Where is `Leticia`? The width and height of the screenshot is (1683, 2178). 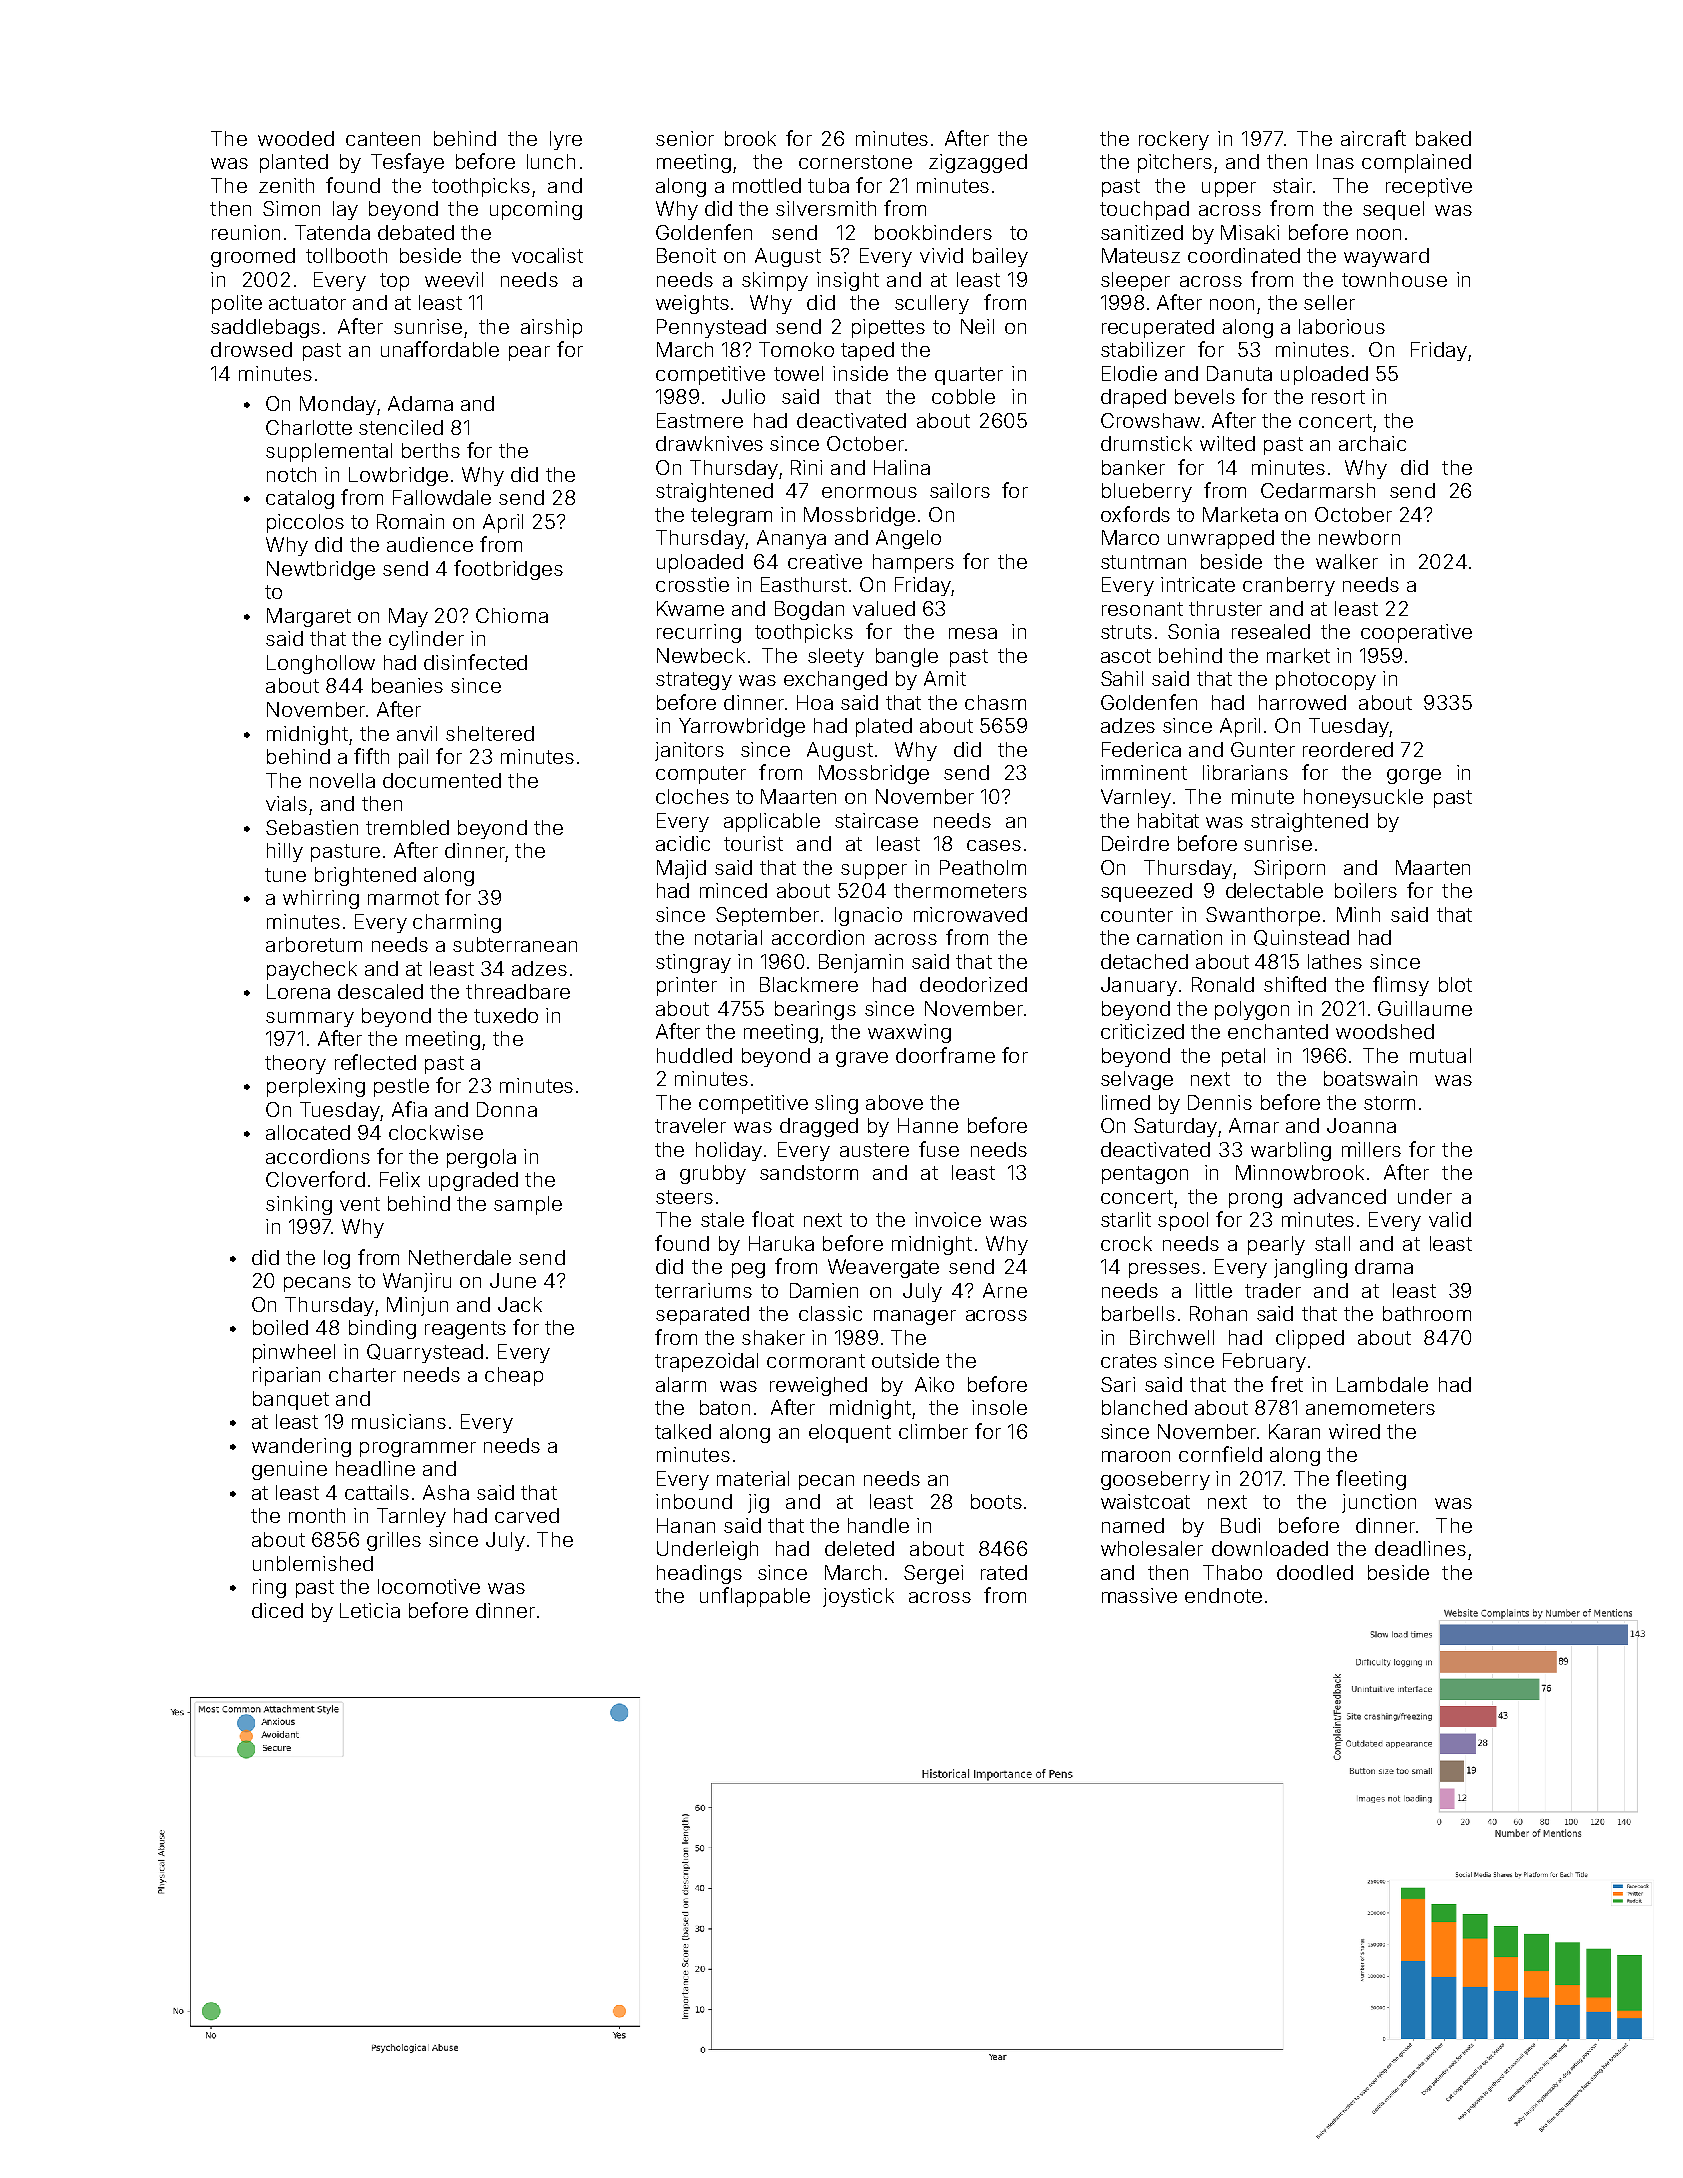
Leticia is located at coordinates (370, 1610).
